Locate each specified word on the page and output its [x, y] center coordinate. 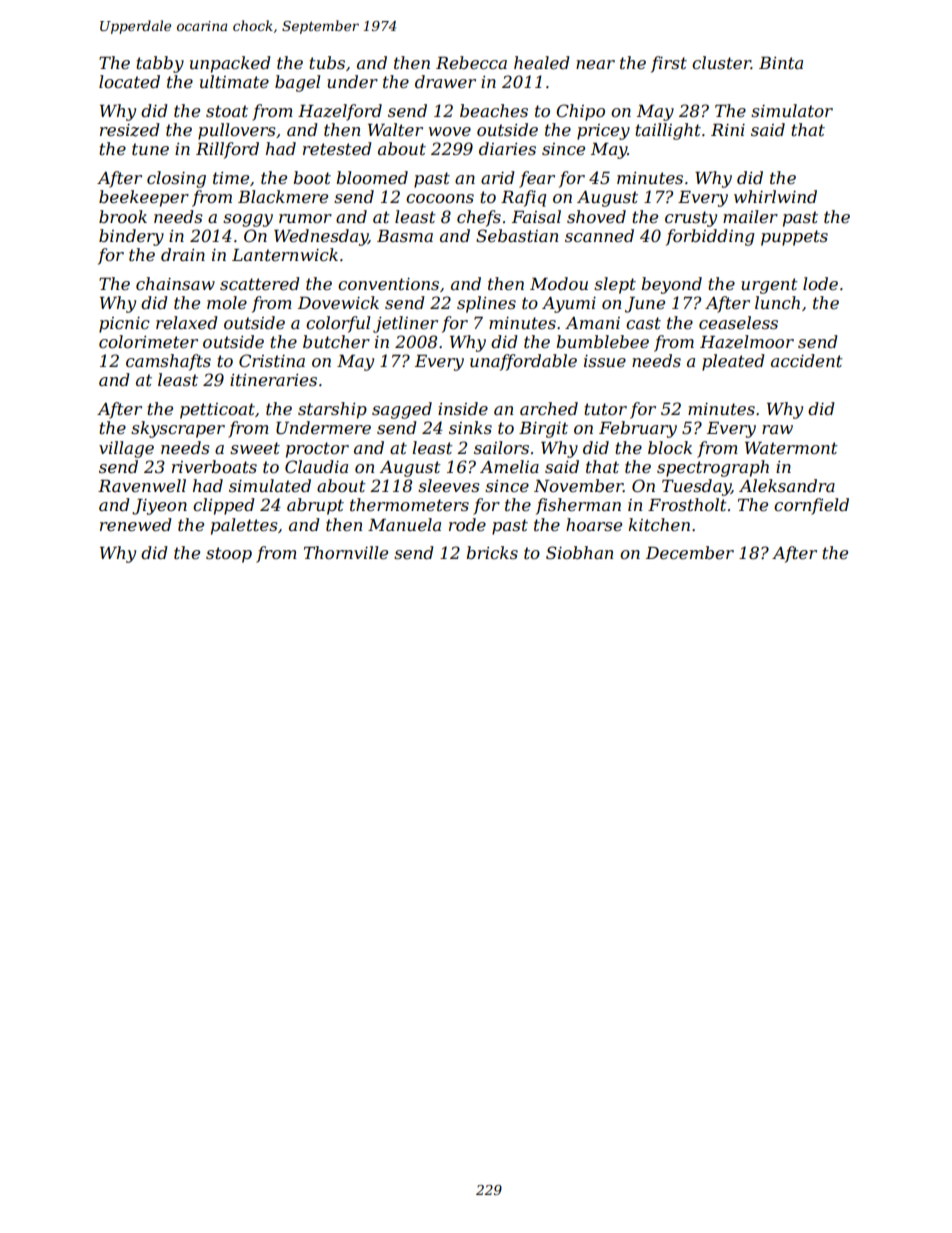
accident [807, 360]
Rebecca [471, 62]
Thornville [346, 552]
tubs [327, 62]
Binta [781, 63]
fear [537, 179]
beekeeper [144, 198]
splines [486, 304]
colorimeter [148, 341]
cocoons [440, 198]
